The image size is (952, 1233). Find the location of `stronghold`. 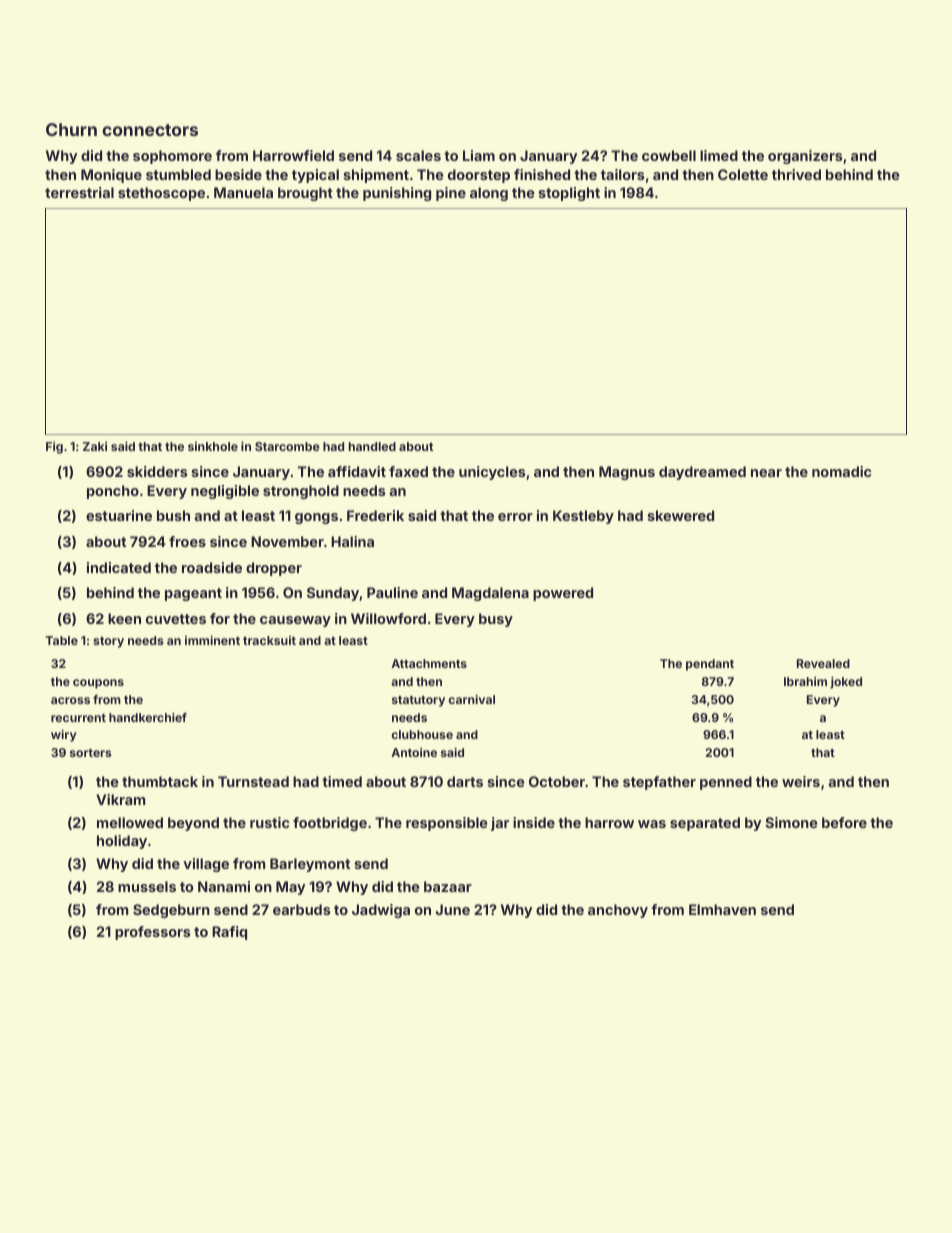

stronghold is located at coordinates (301, 492).
